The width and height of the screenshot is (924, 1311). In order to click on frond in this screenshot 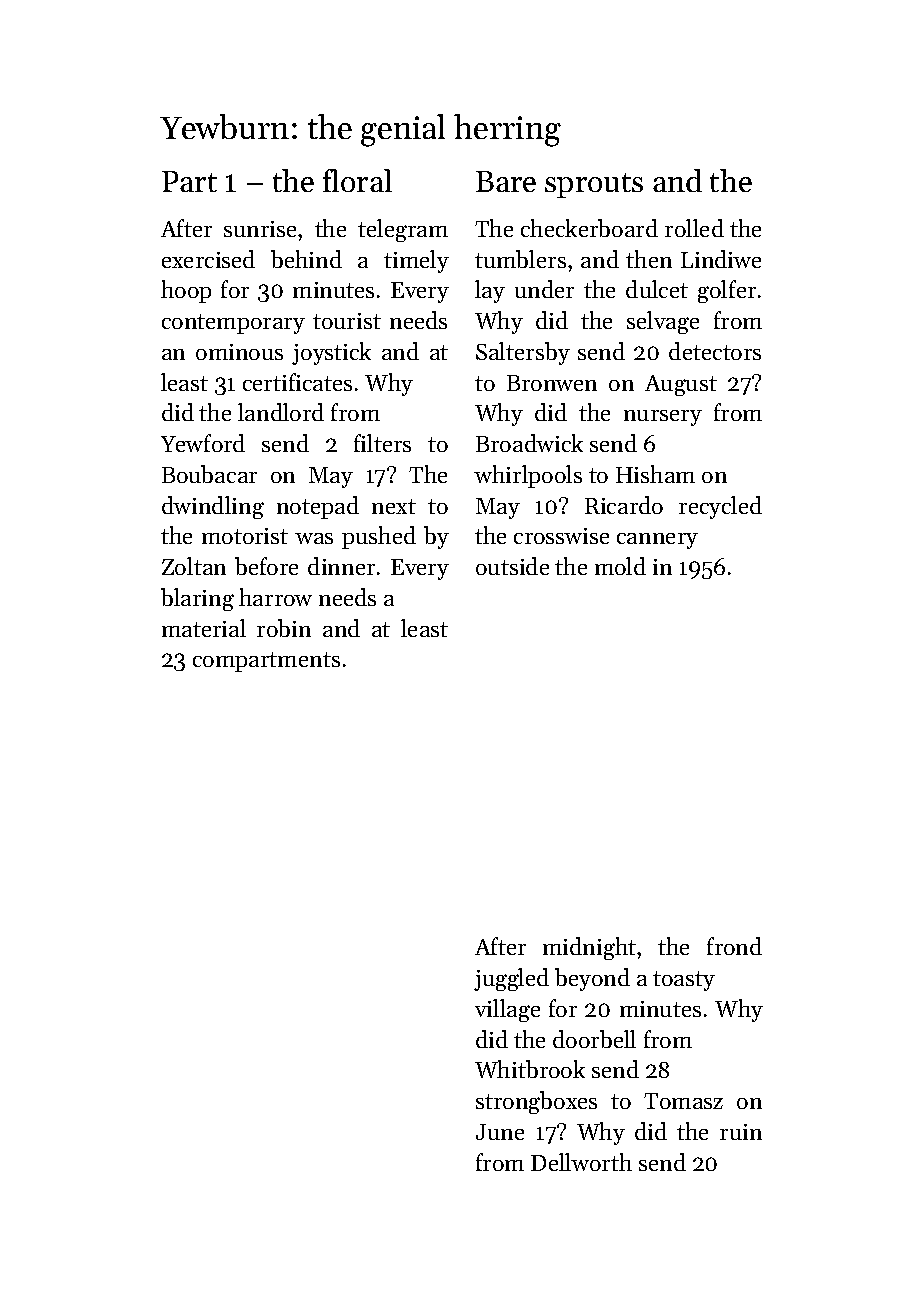, I will do `click(734, 946)`.
